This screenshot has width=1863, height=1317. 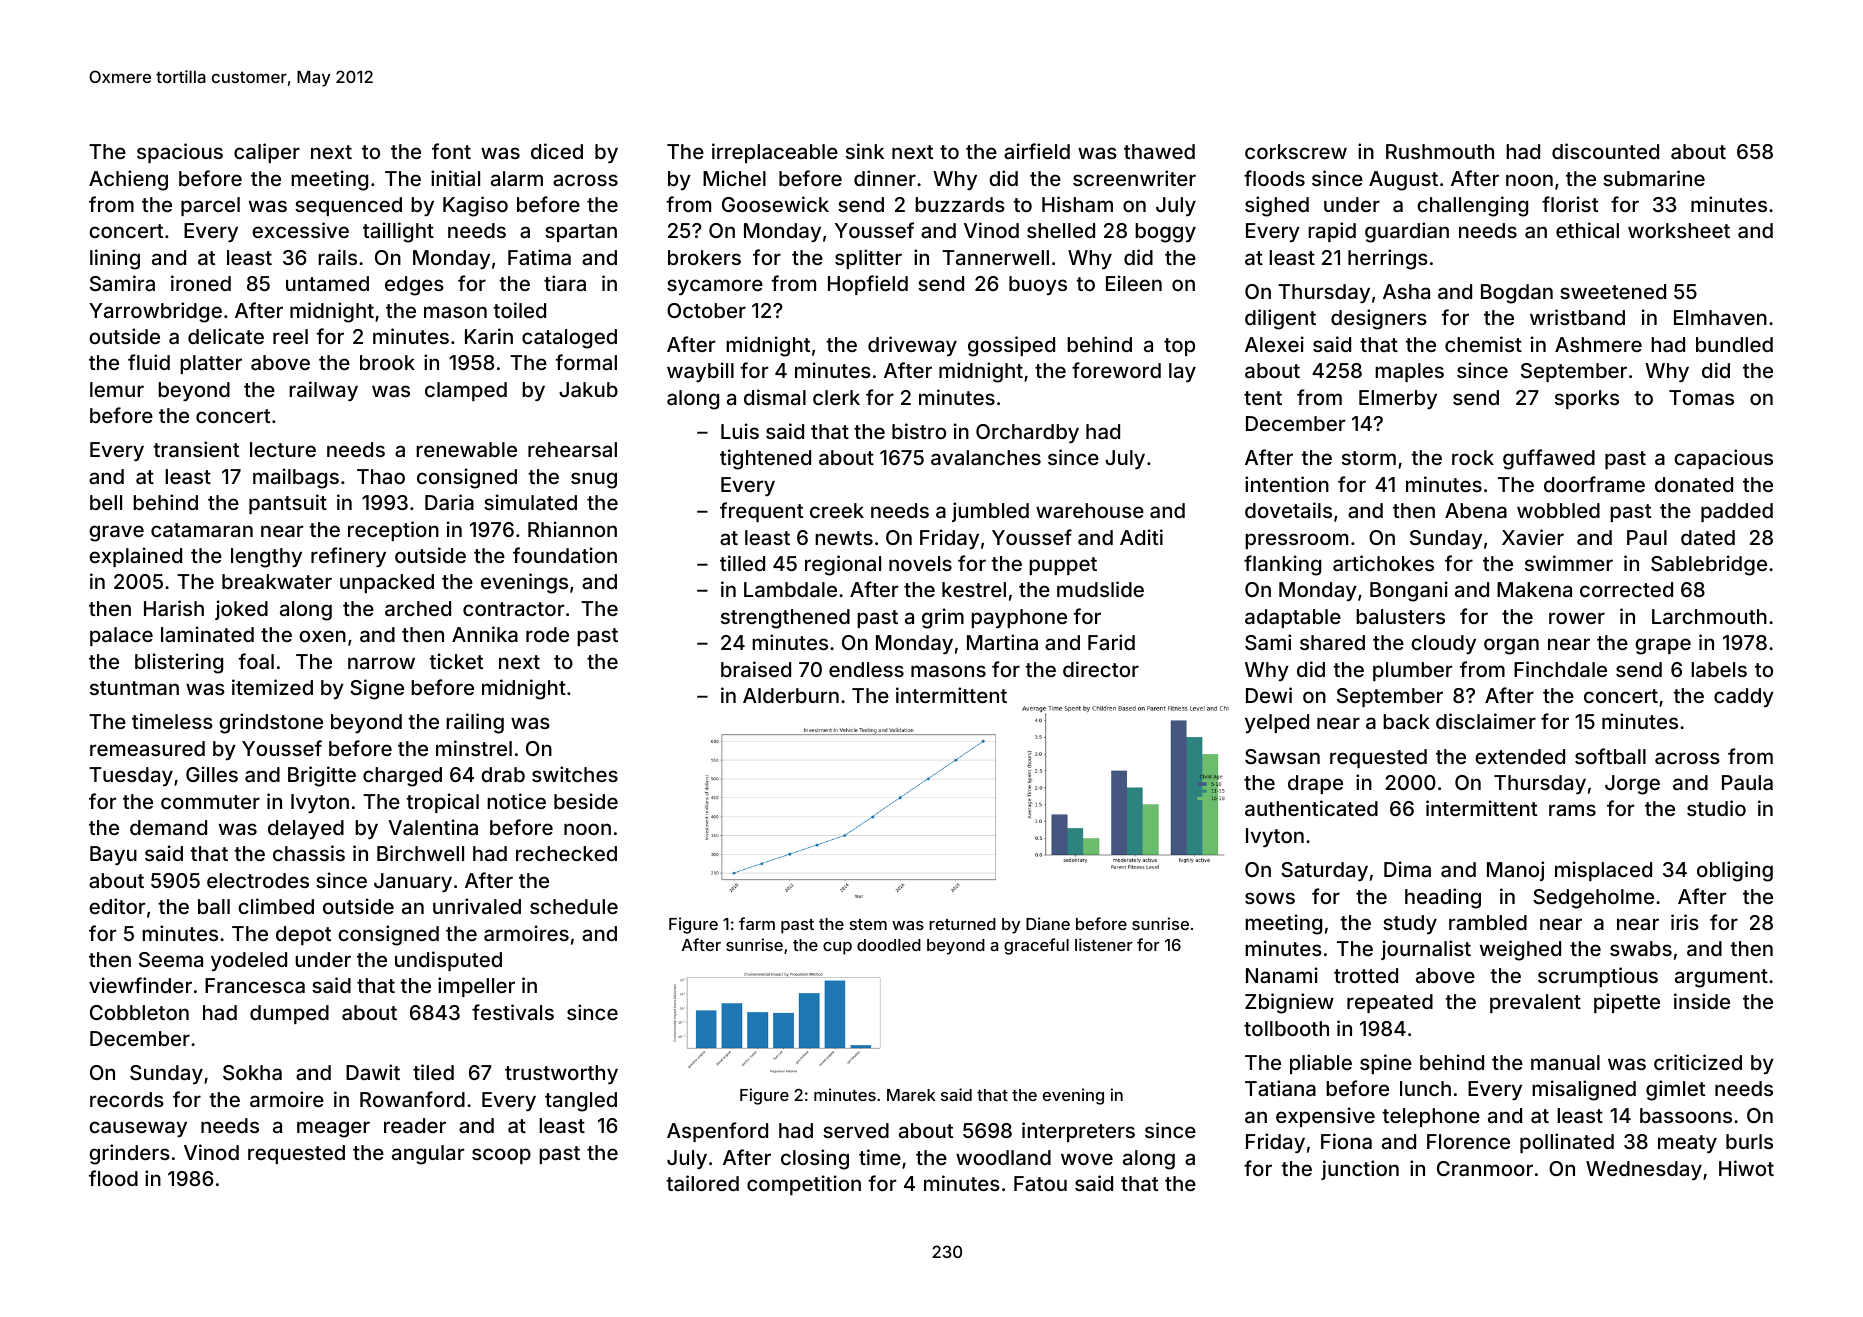 I want to click on driveway, so click(x=912, y=346).
